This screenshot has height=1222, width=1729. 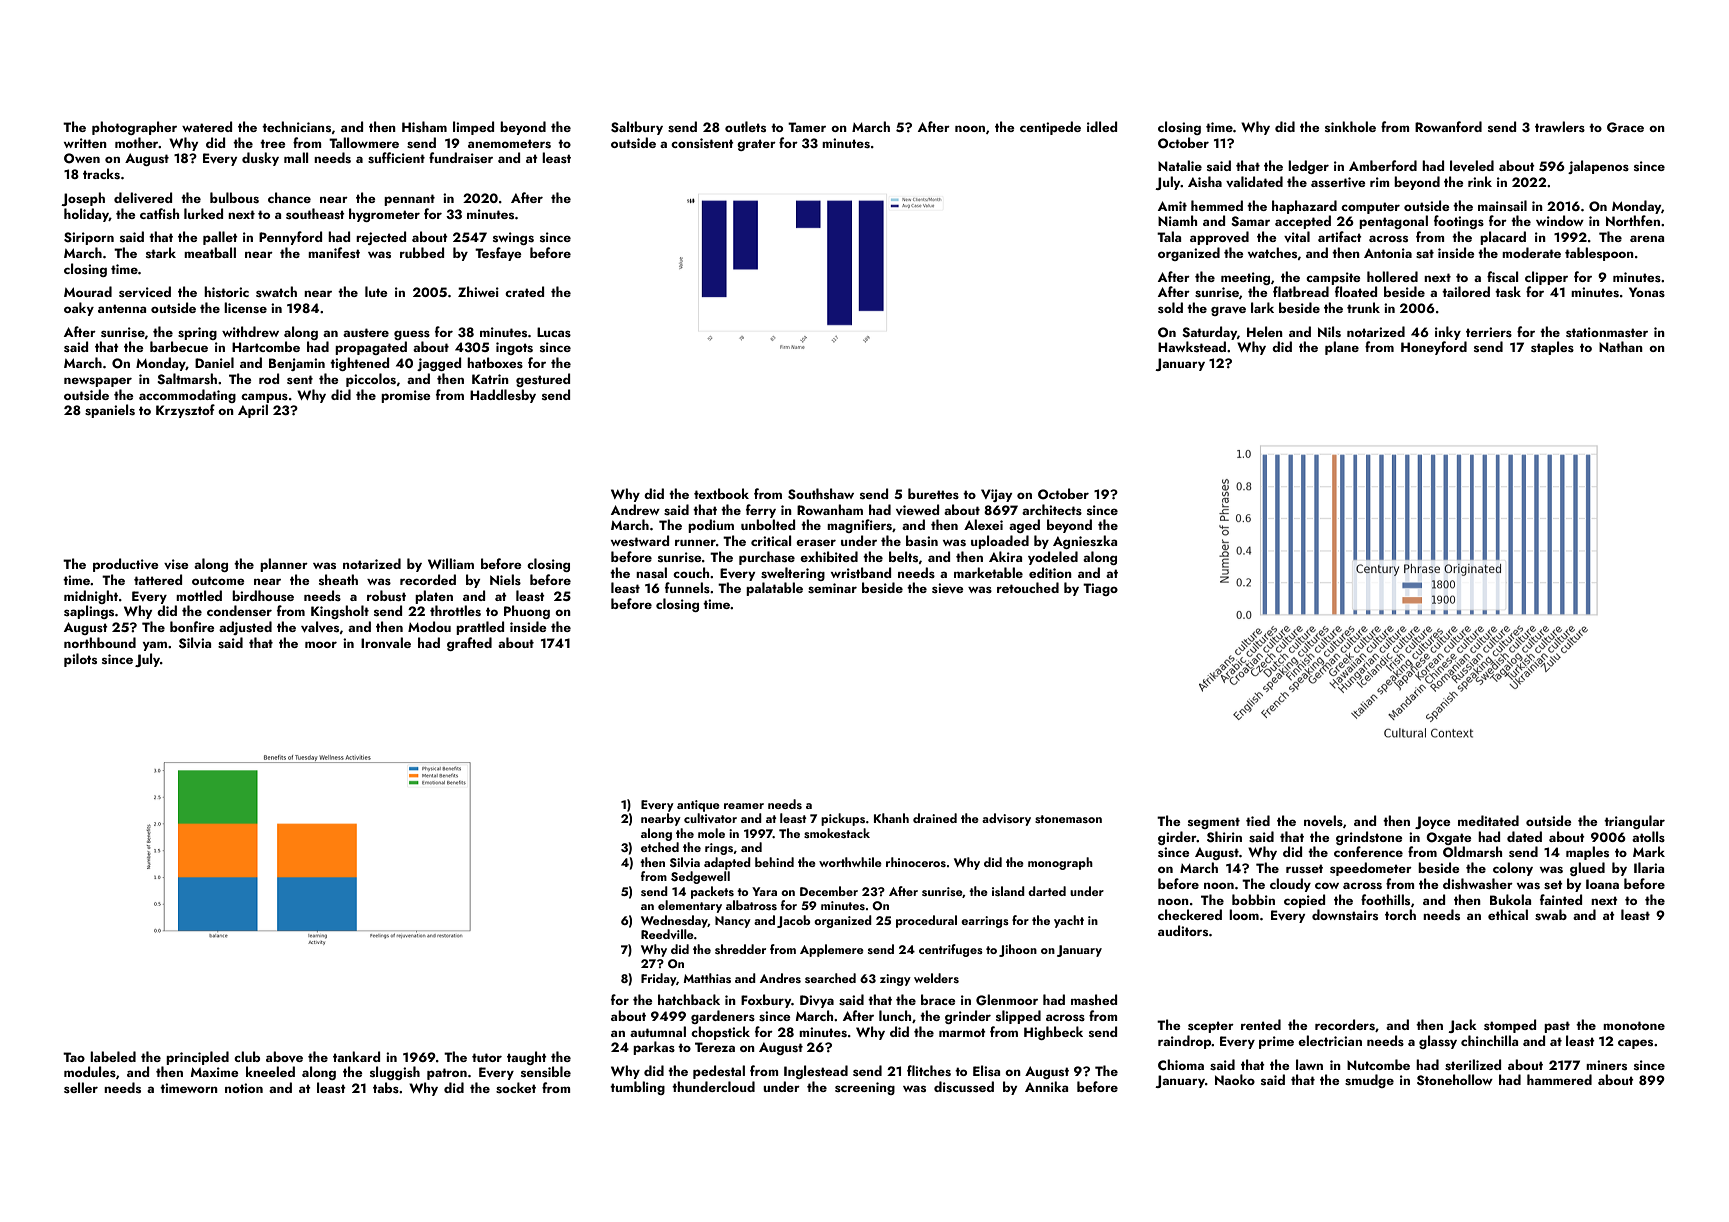 What do you see at coordinates (687, 587) in the screenshot?
I see `funnels` at bounding box center [687, 587].
